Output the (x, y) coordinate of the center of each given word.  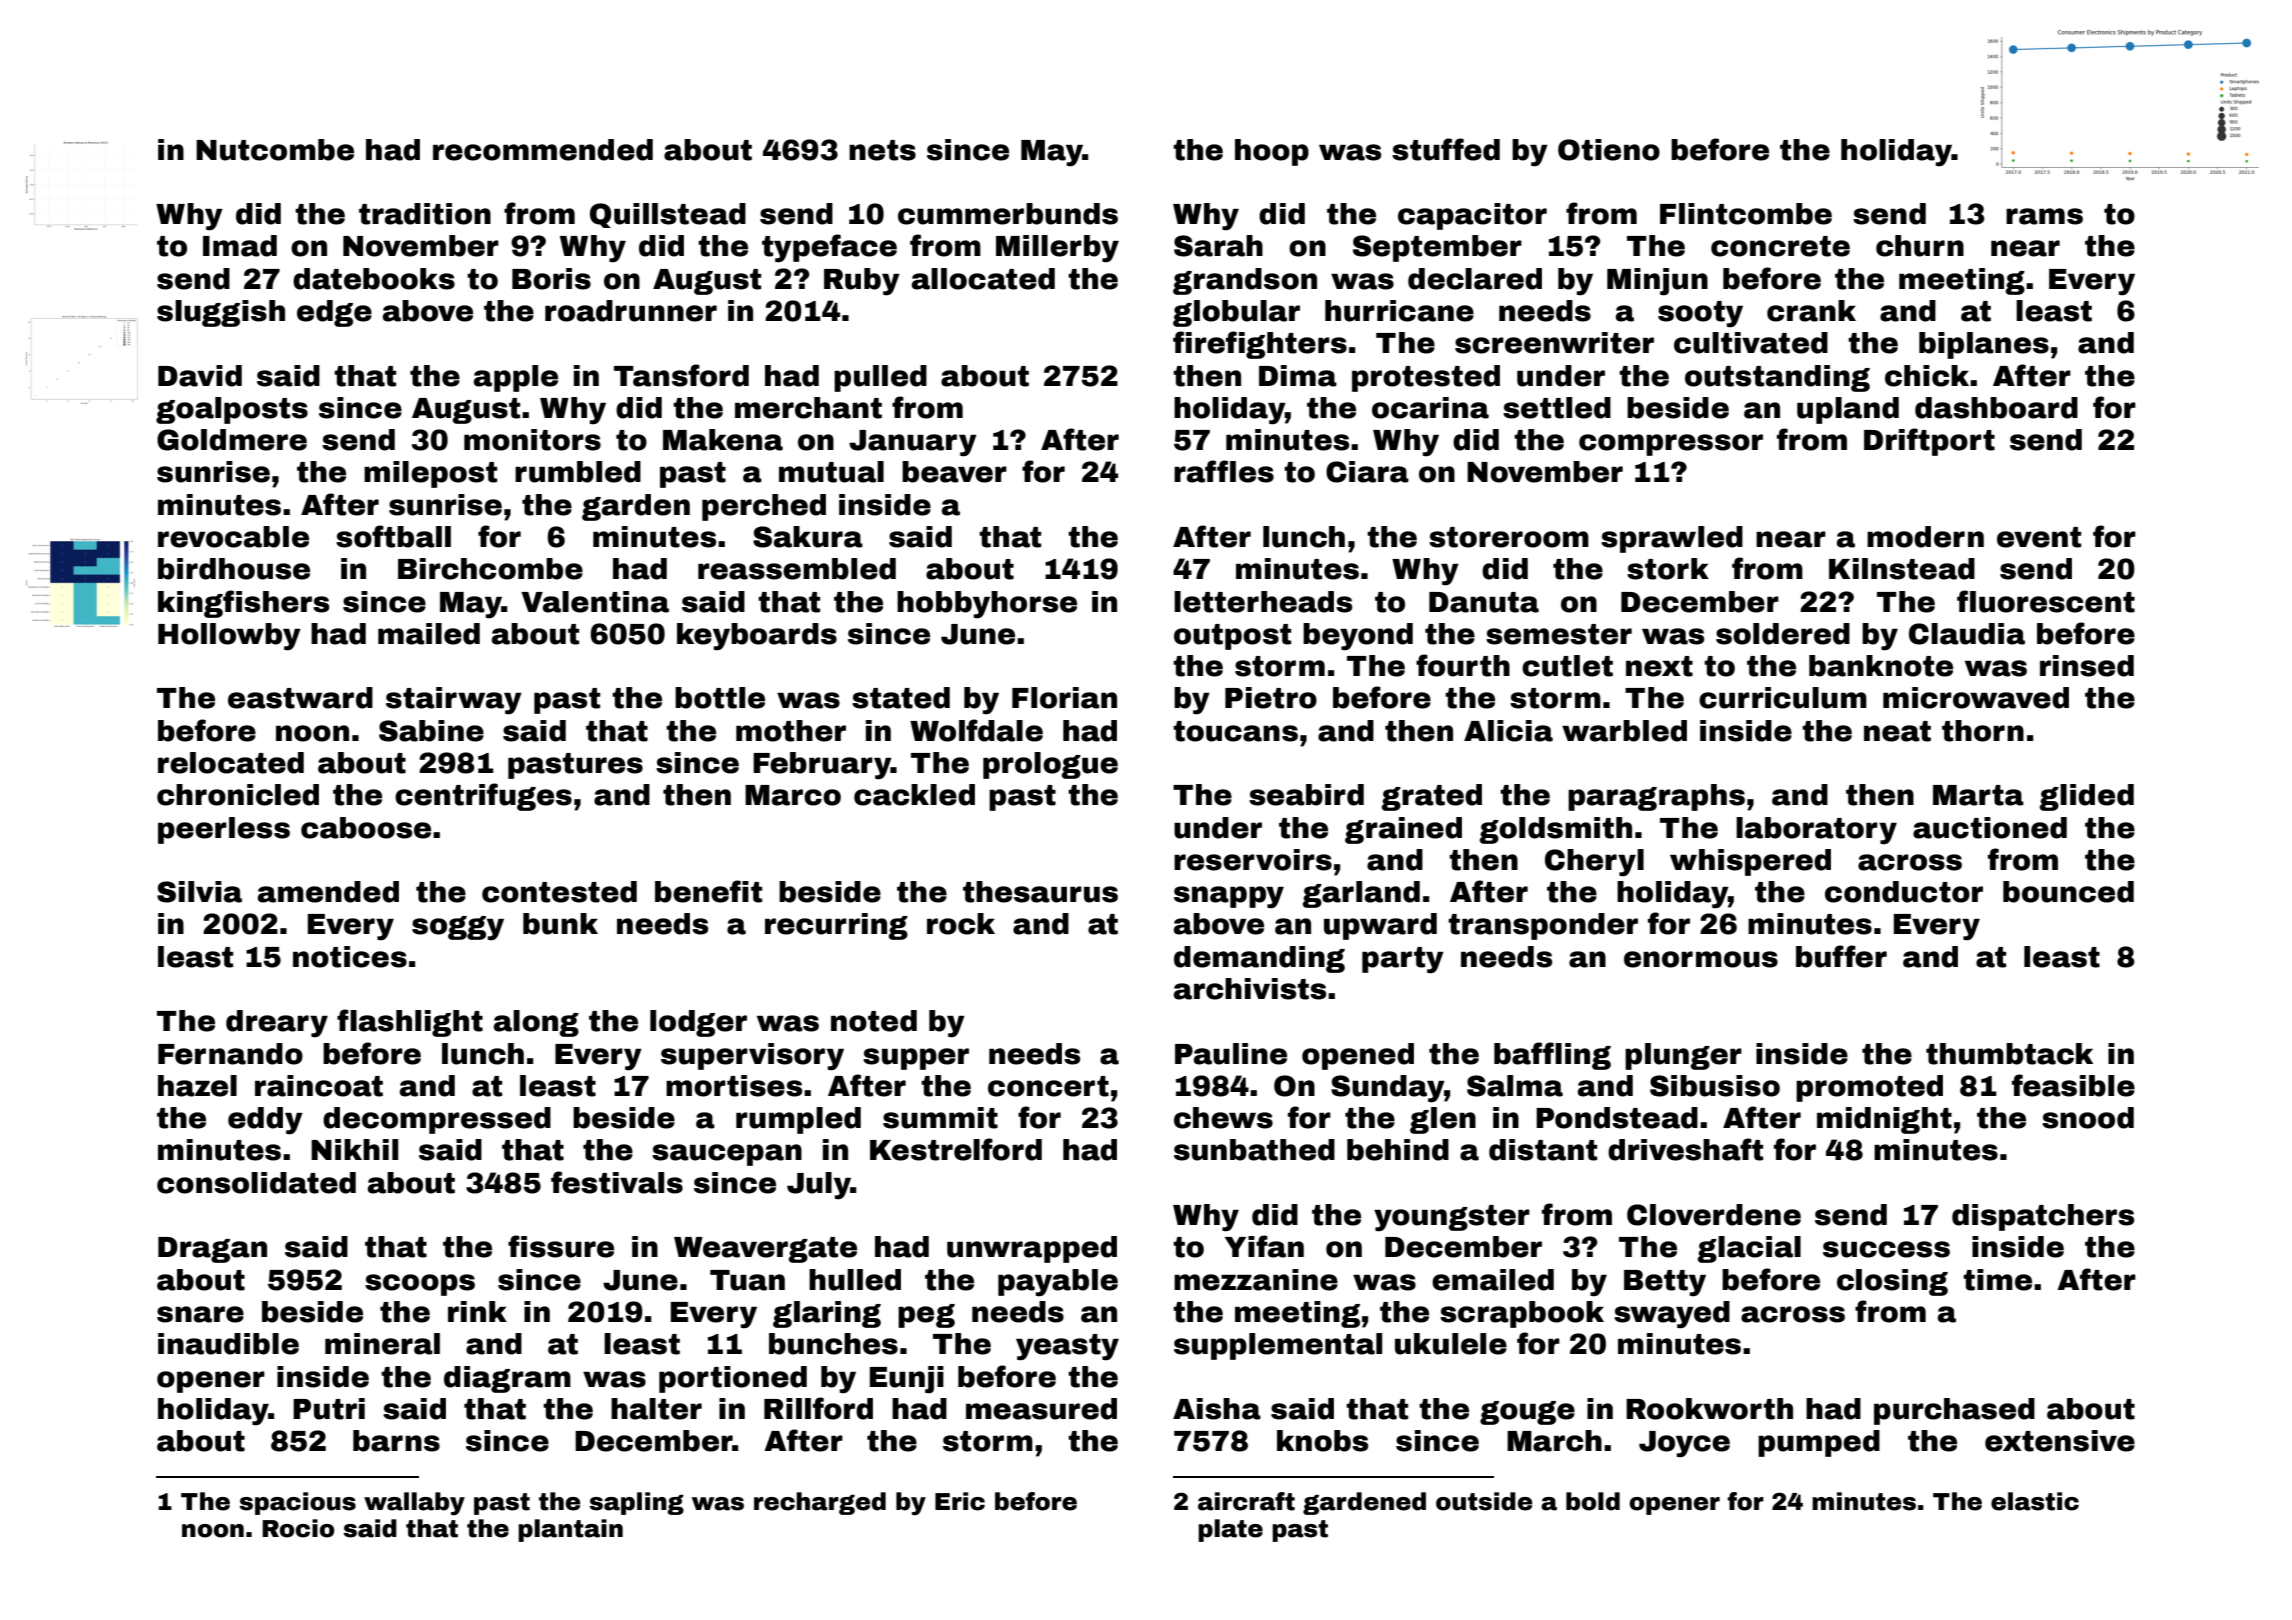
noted (874, 1021)
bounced (2068, 892)
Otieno (1609, 150)
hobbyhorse (987, 605)
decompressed (437, 1120)
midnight (1884, 1120)
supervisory (752, 1057)
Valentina (595, 602)
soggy (458, 928)
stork (1668, 569)
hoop (1272, 152)
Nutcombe (275, 150)
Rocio (298, 1528)
